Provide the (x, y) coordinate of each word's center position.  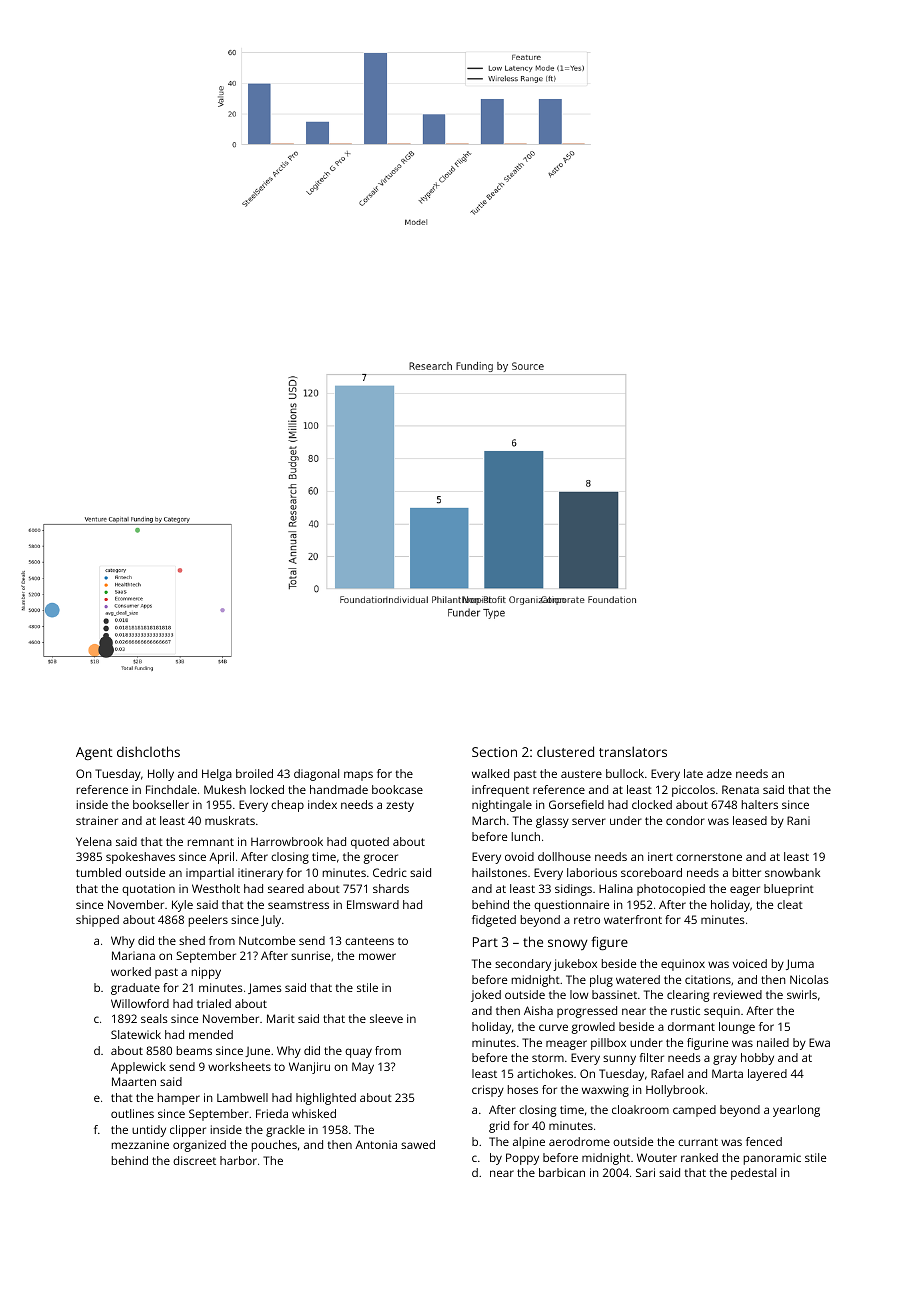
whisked (314, 1113)
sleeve (386, 1018)
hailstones (499, 872)
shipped (97, 921)
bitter (747, 872)
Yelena (94, 841)
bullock (625, 773)
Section (494, 752)
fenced (764, 1141)
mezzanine (140, 1144)
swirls (802, 994)
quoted (370, 843)
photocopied (671, 890)
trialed (214, 1003)
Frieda (272, 1113)
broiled (254, 773)
